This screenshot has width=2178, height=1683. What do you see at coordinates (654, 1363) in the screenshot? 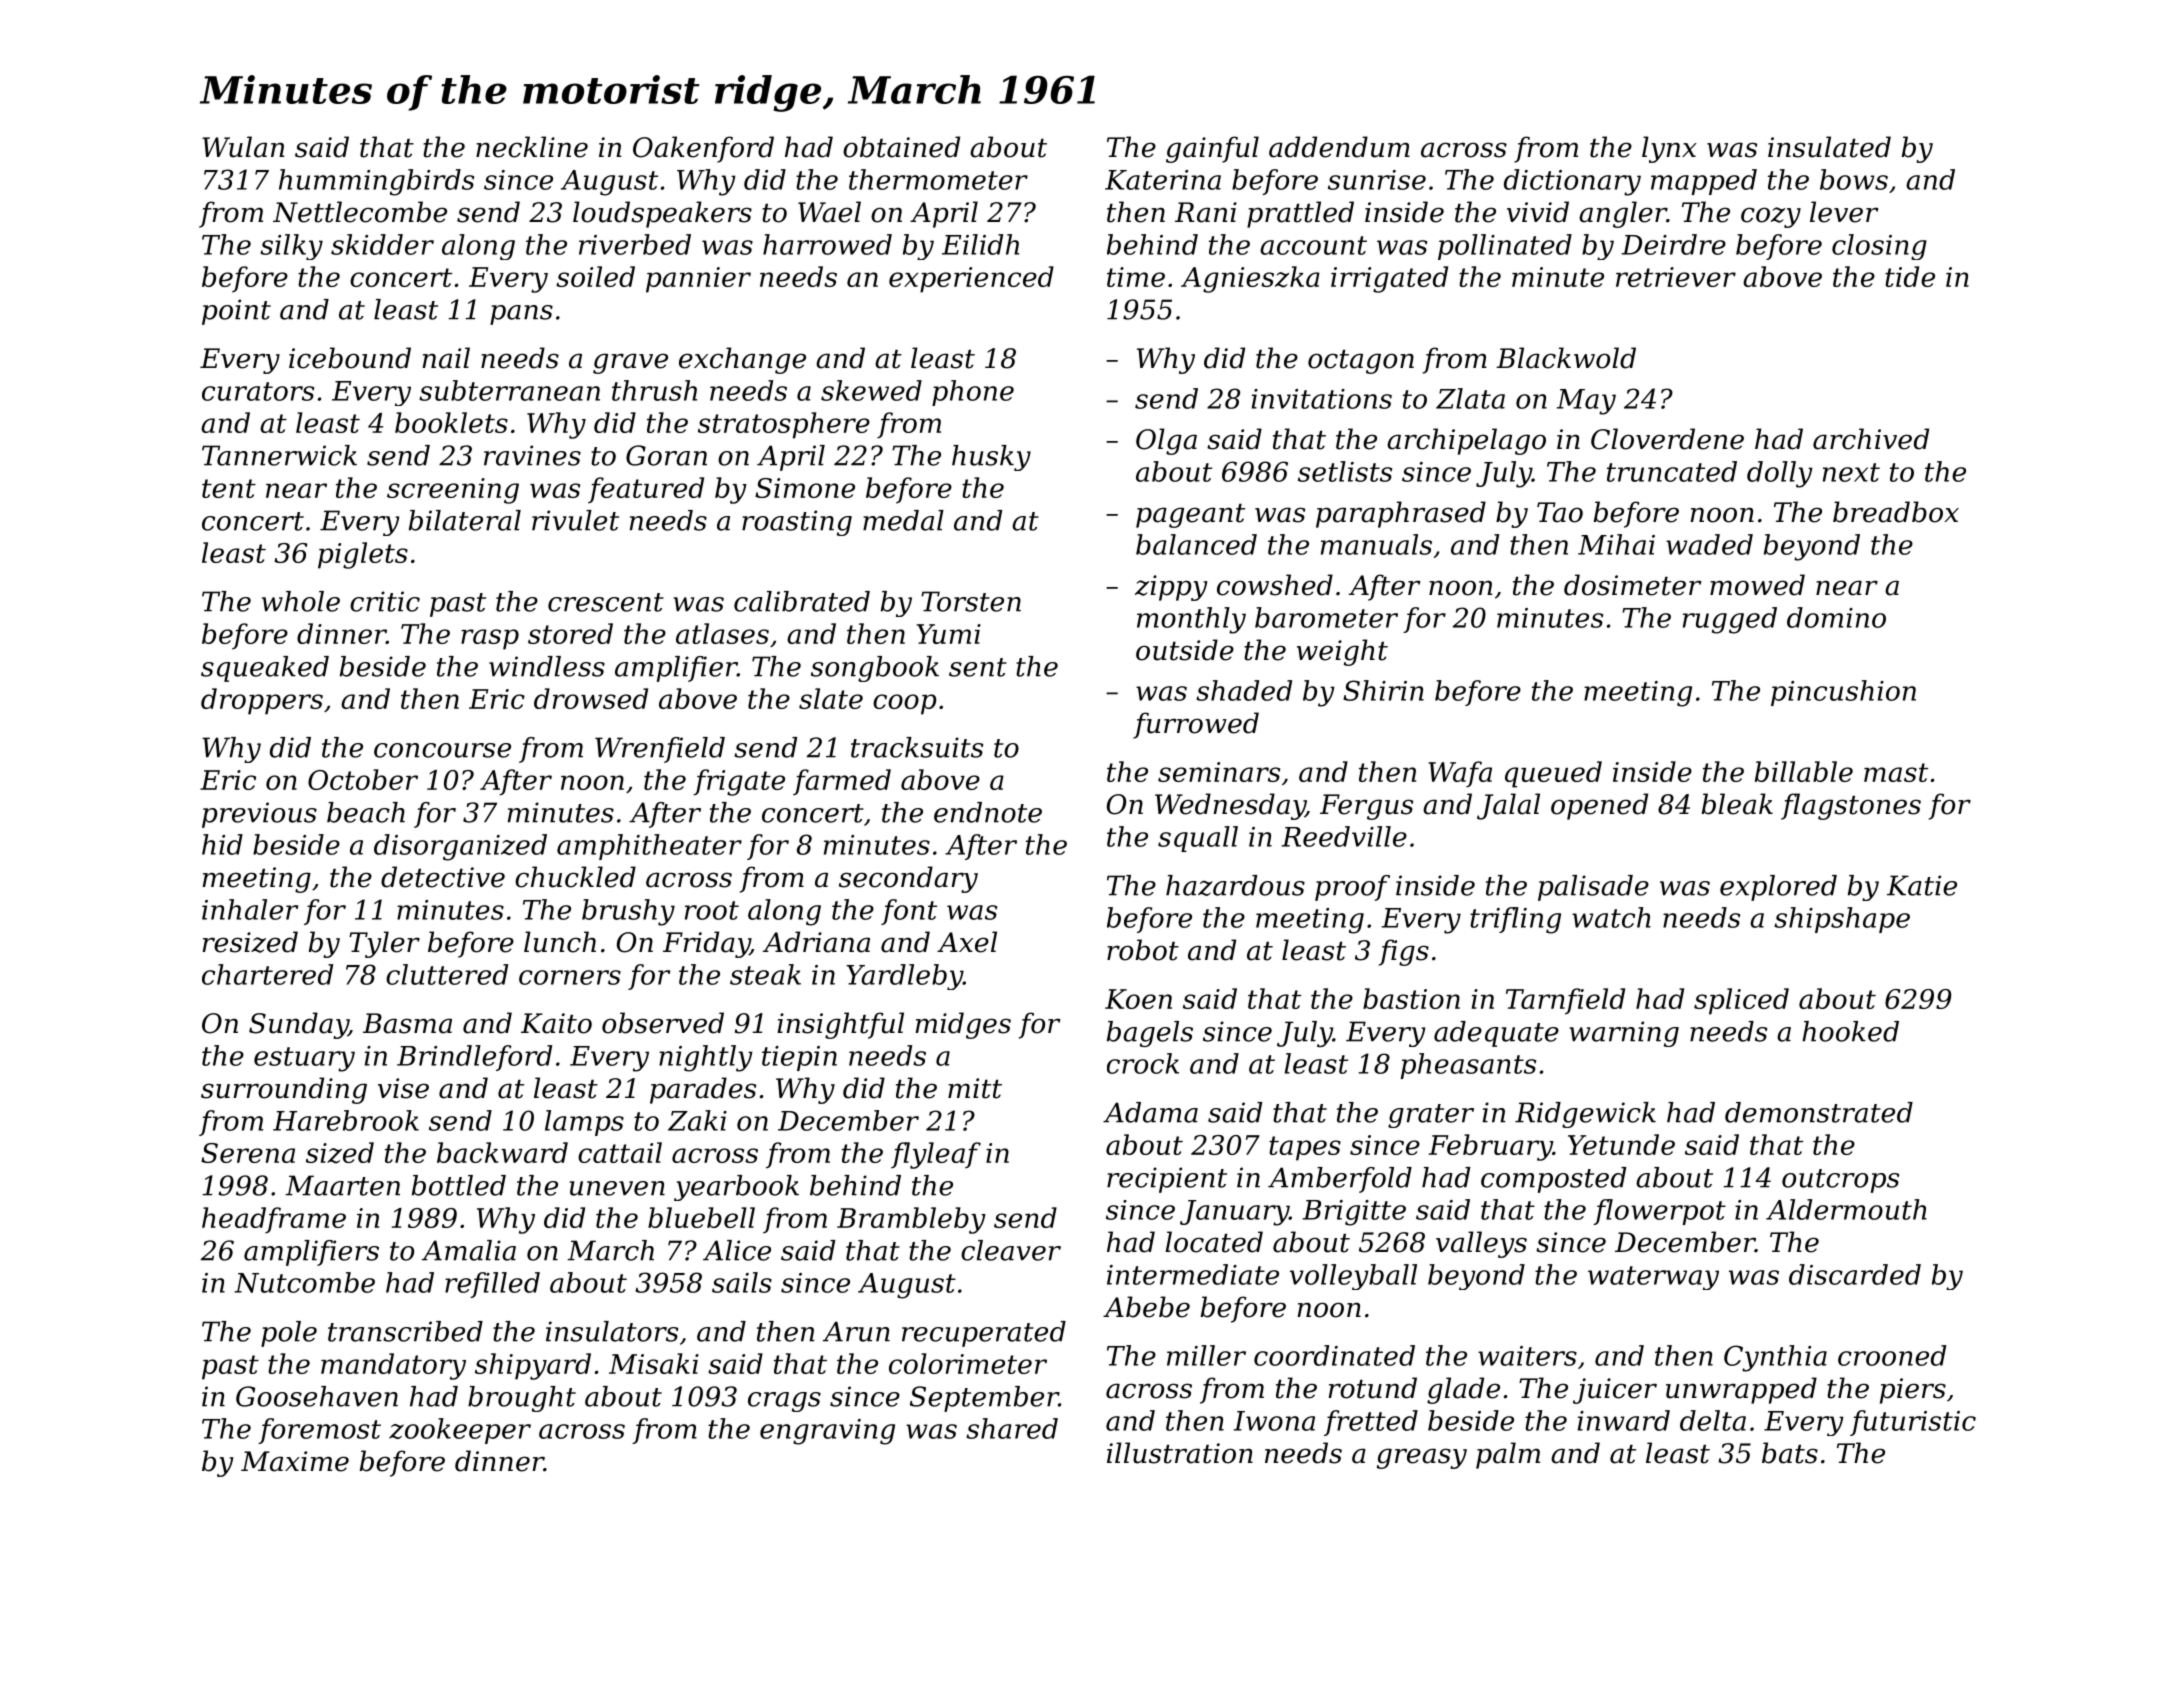
I see `Misaki` at bounding box center [654, 1363].
